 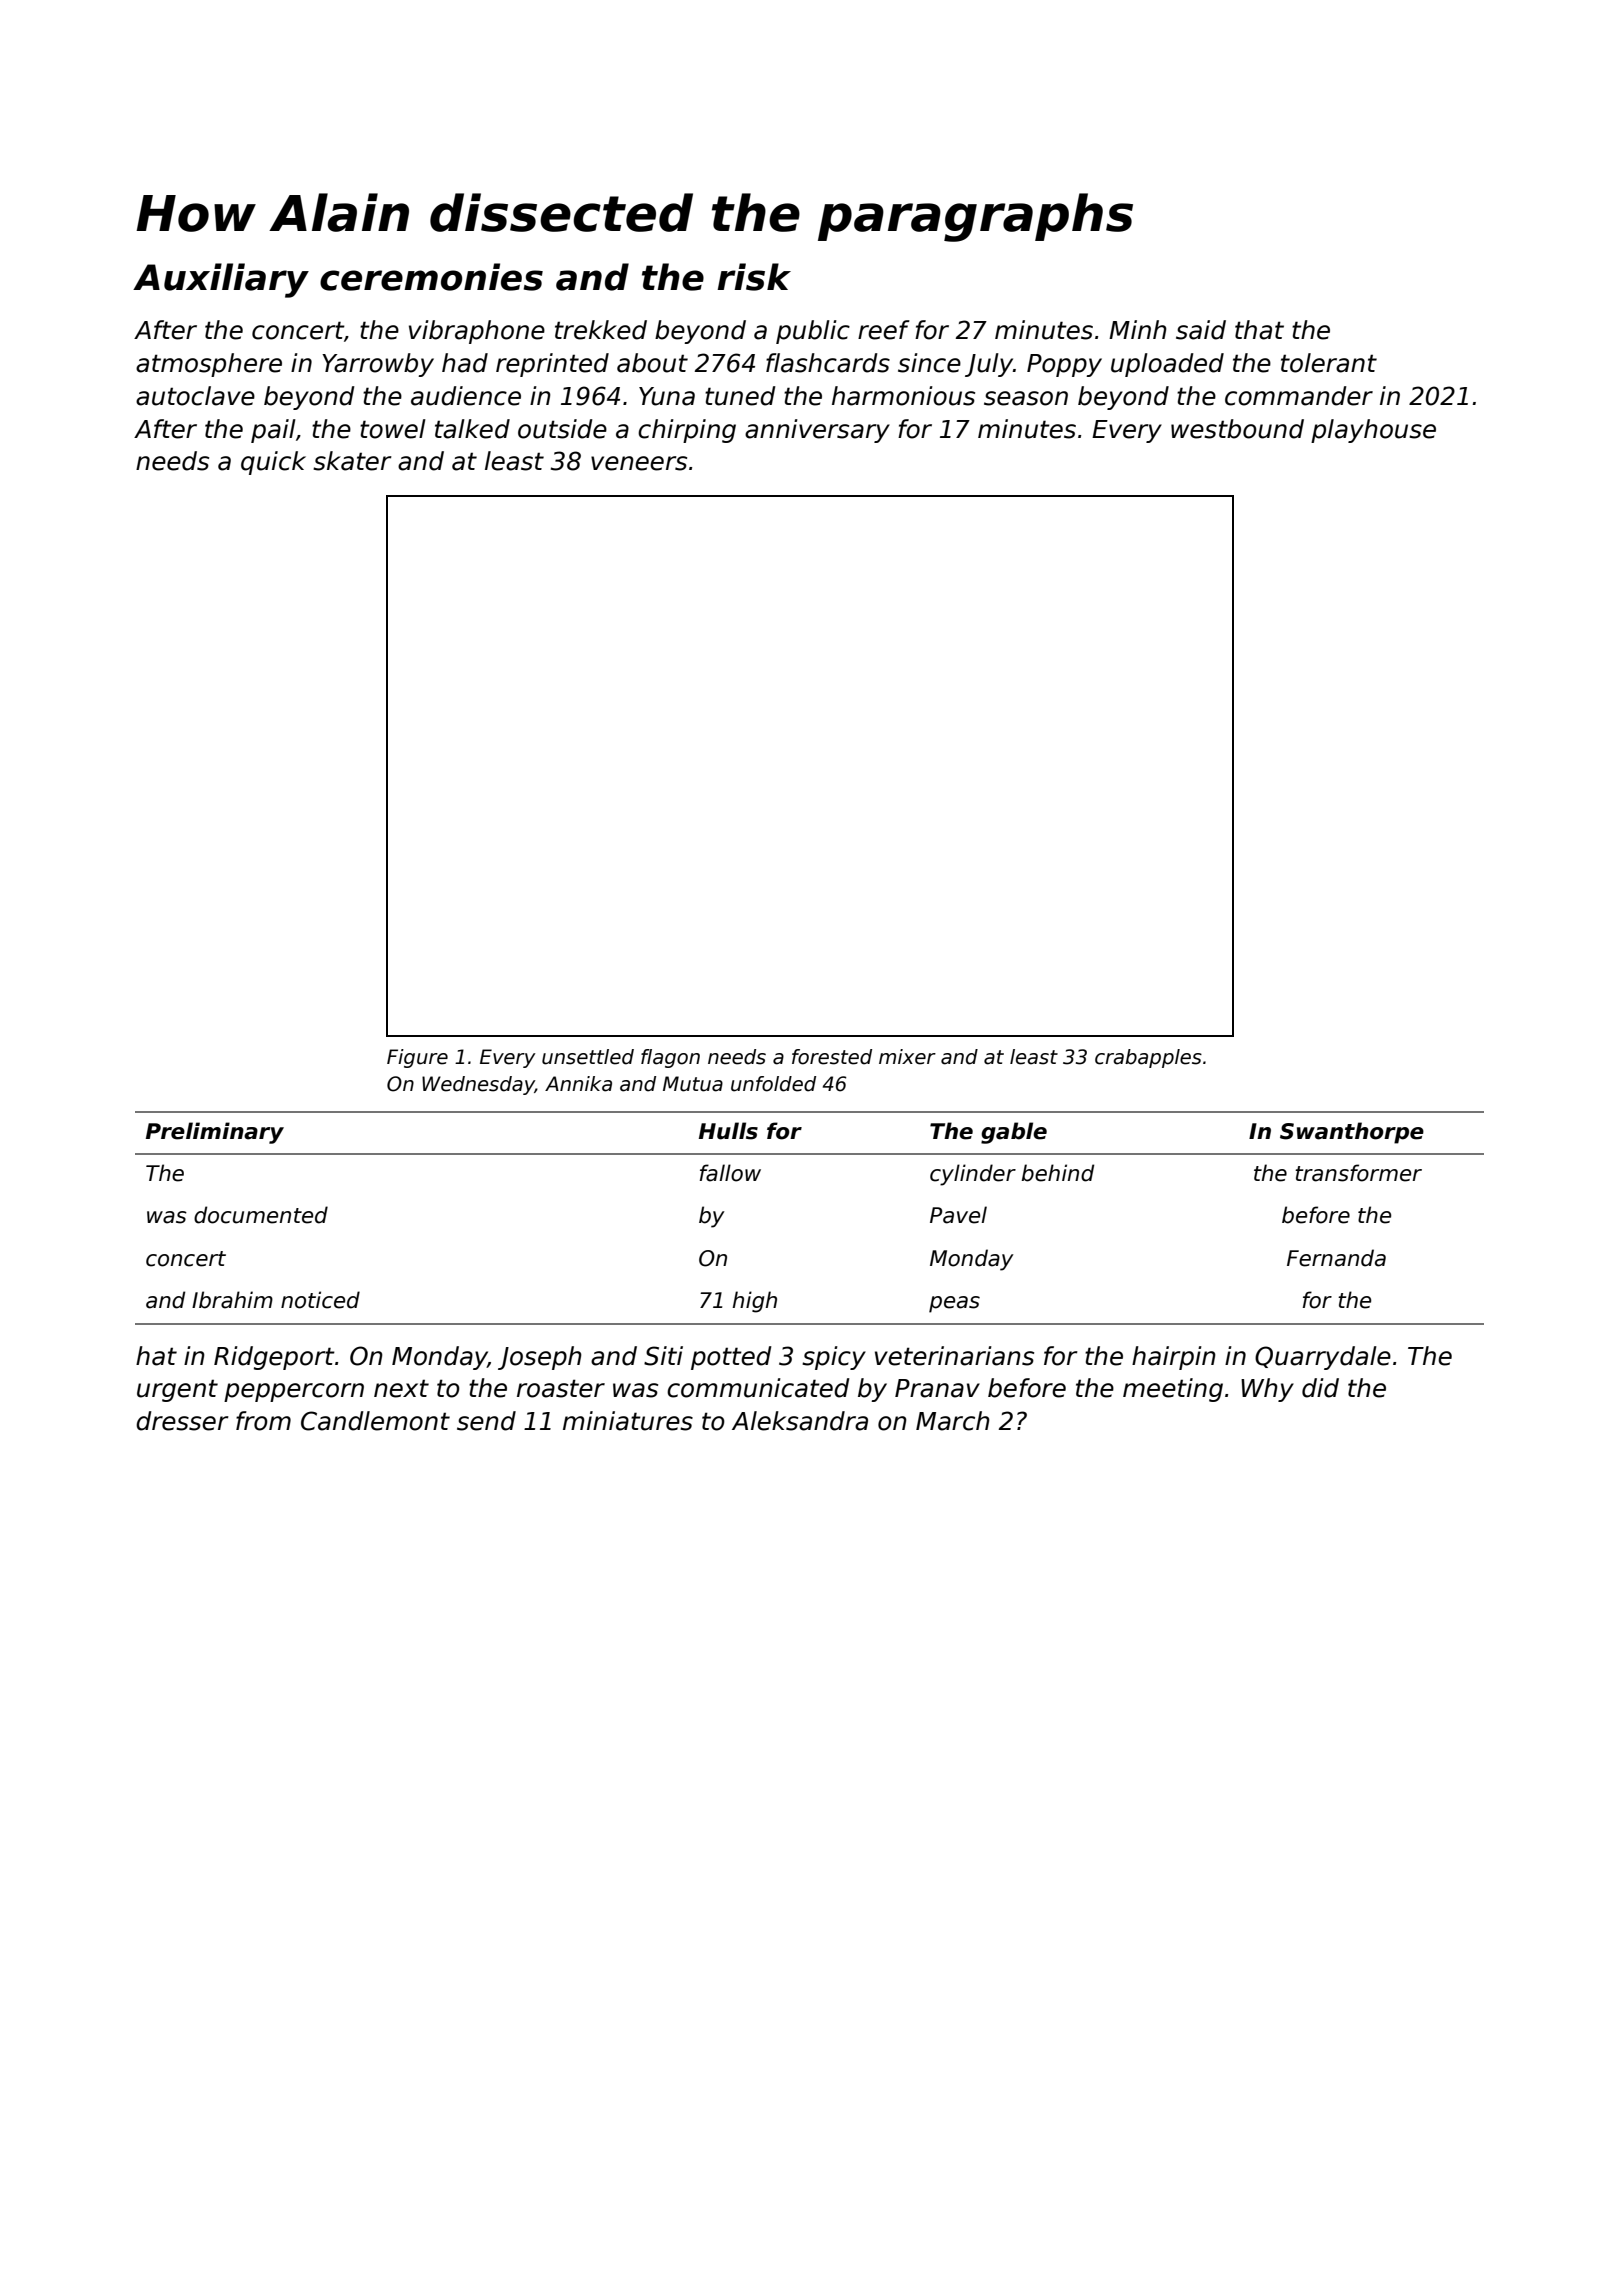 I want to click on quick, so click(x=273, y=463).
